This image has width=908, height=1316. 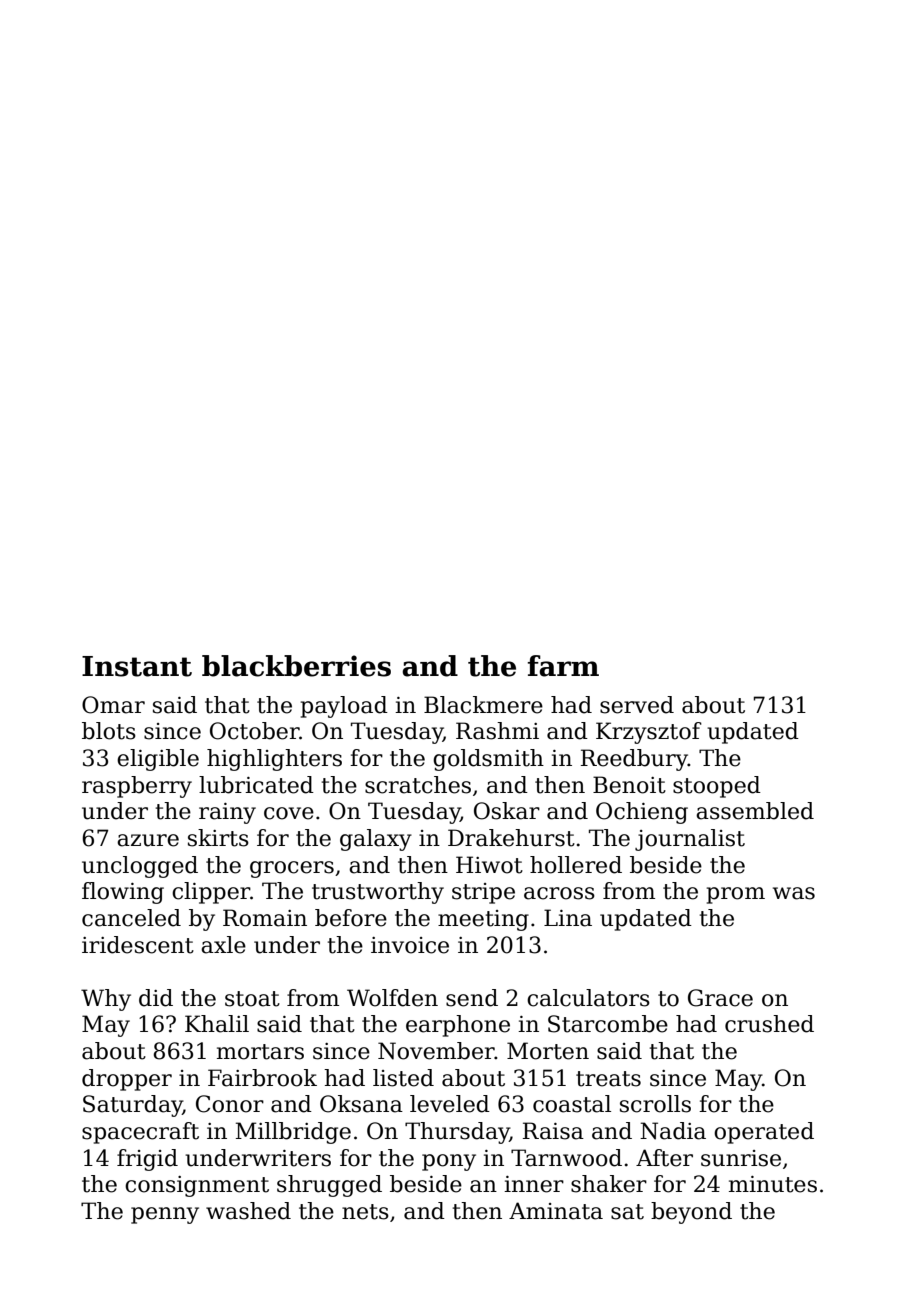 What do you see at coordinates (254, 731) in the image?
I see `October` at bounding box center [254, 731].
